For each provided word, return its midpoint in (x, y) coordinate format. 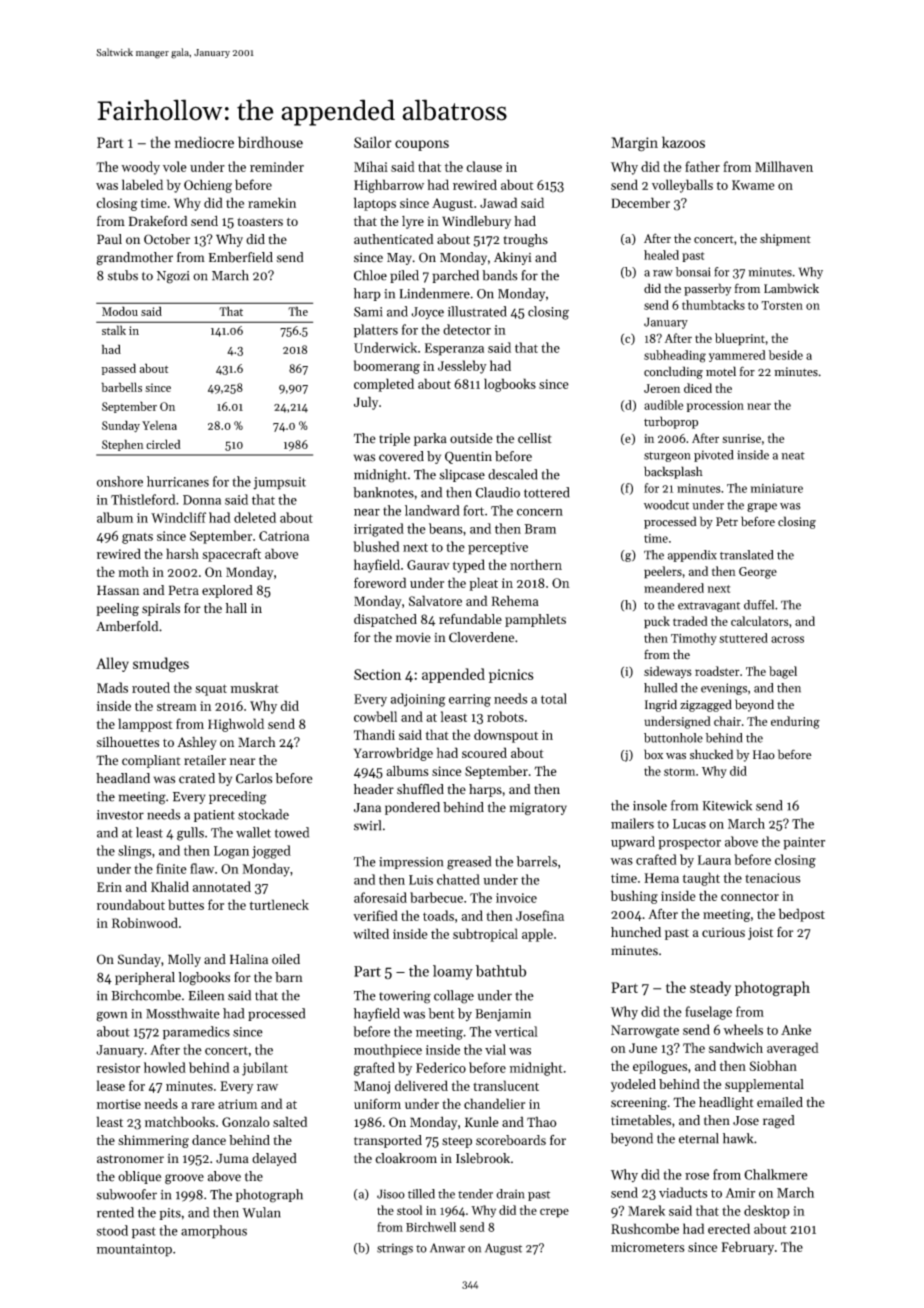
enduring (795, 722)
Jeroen (662, 388)
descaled (513, 474)
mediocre (204, 142)
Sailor (373, 142)
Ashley (197, 743)
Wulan (261, 1212)
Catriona (284, 536)
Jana (367, 808)
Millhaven (784, 166)
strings (395, 1249)
